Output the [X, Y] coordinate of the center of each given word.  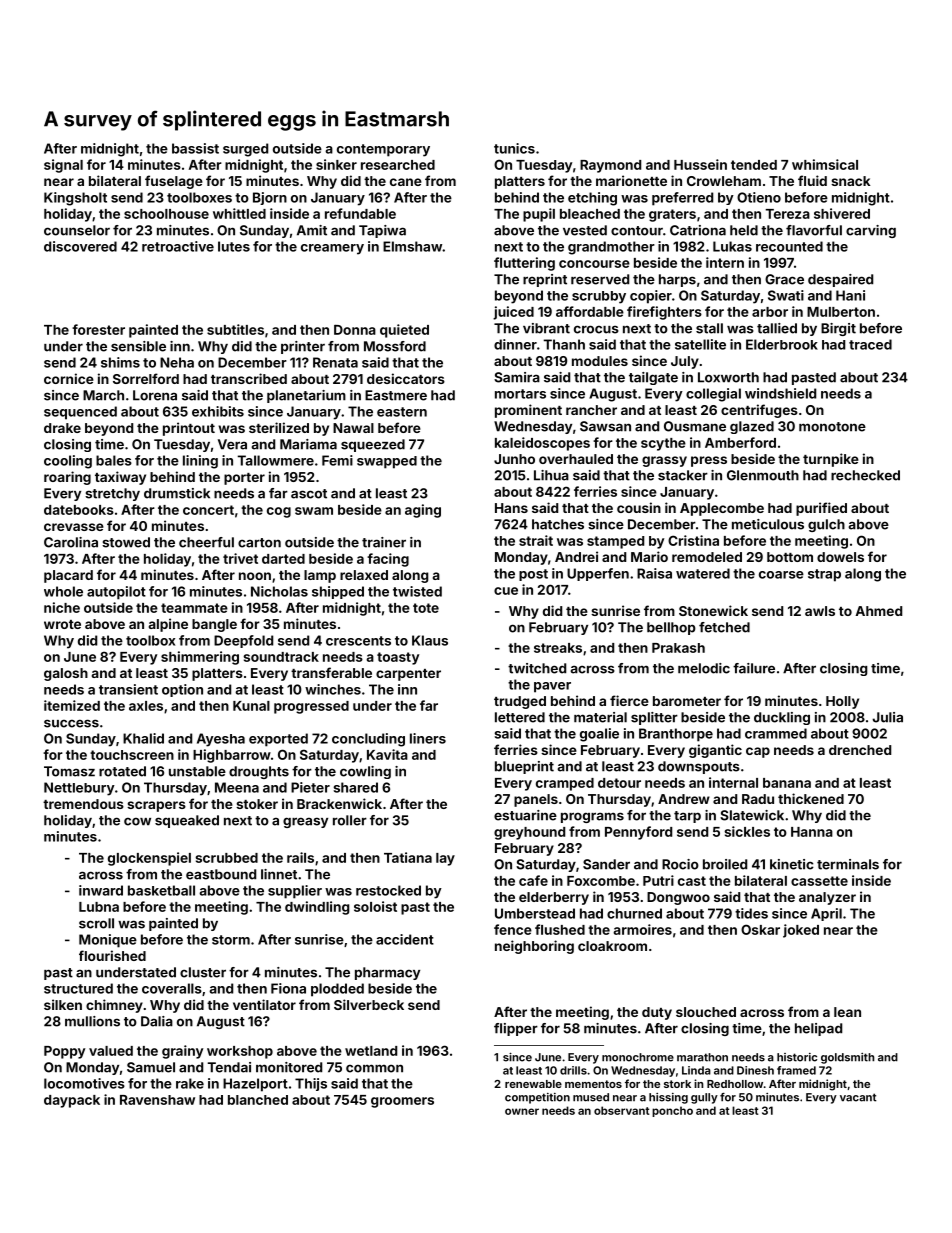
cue [506, 591]
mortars [520, 394]
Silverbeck [369, 1004]
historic [797, 1057]
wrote [62, 624]
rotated [122, 771]
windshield [780, 393]
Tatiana [408, 857]
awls [820, 611]
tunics [514, 148]
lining [200, 462]
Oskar [760, 929]
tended [754, 165]
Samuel [151, 1067]
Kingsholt [75, 199]
